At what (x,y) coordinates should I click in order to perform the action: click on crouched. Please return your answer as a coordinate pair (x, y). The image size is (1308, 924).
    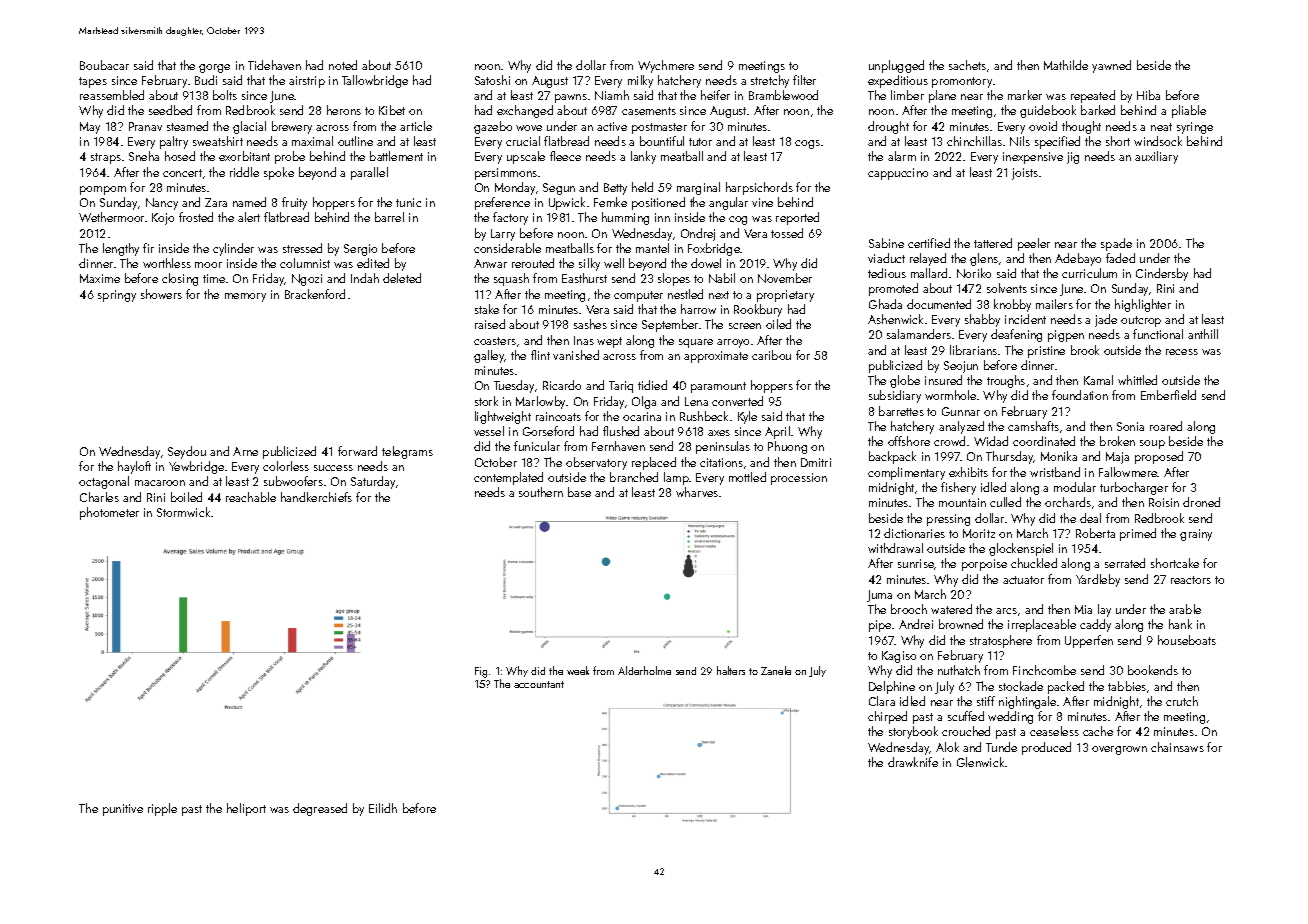
    Looking at the image, I should click on (966, 731).
